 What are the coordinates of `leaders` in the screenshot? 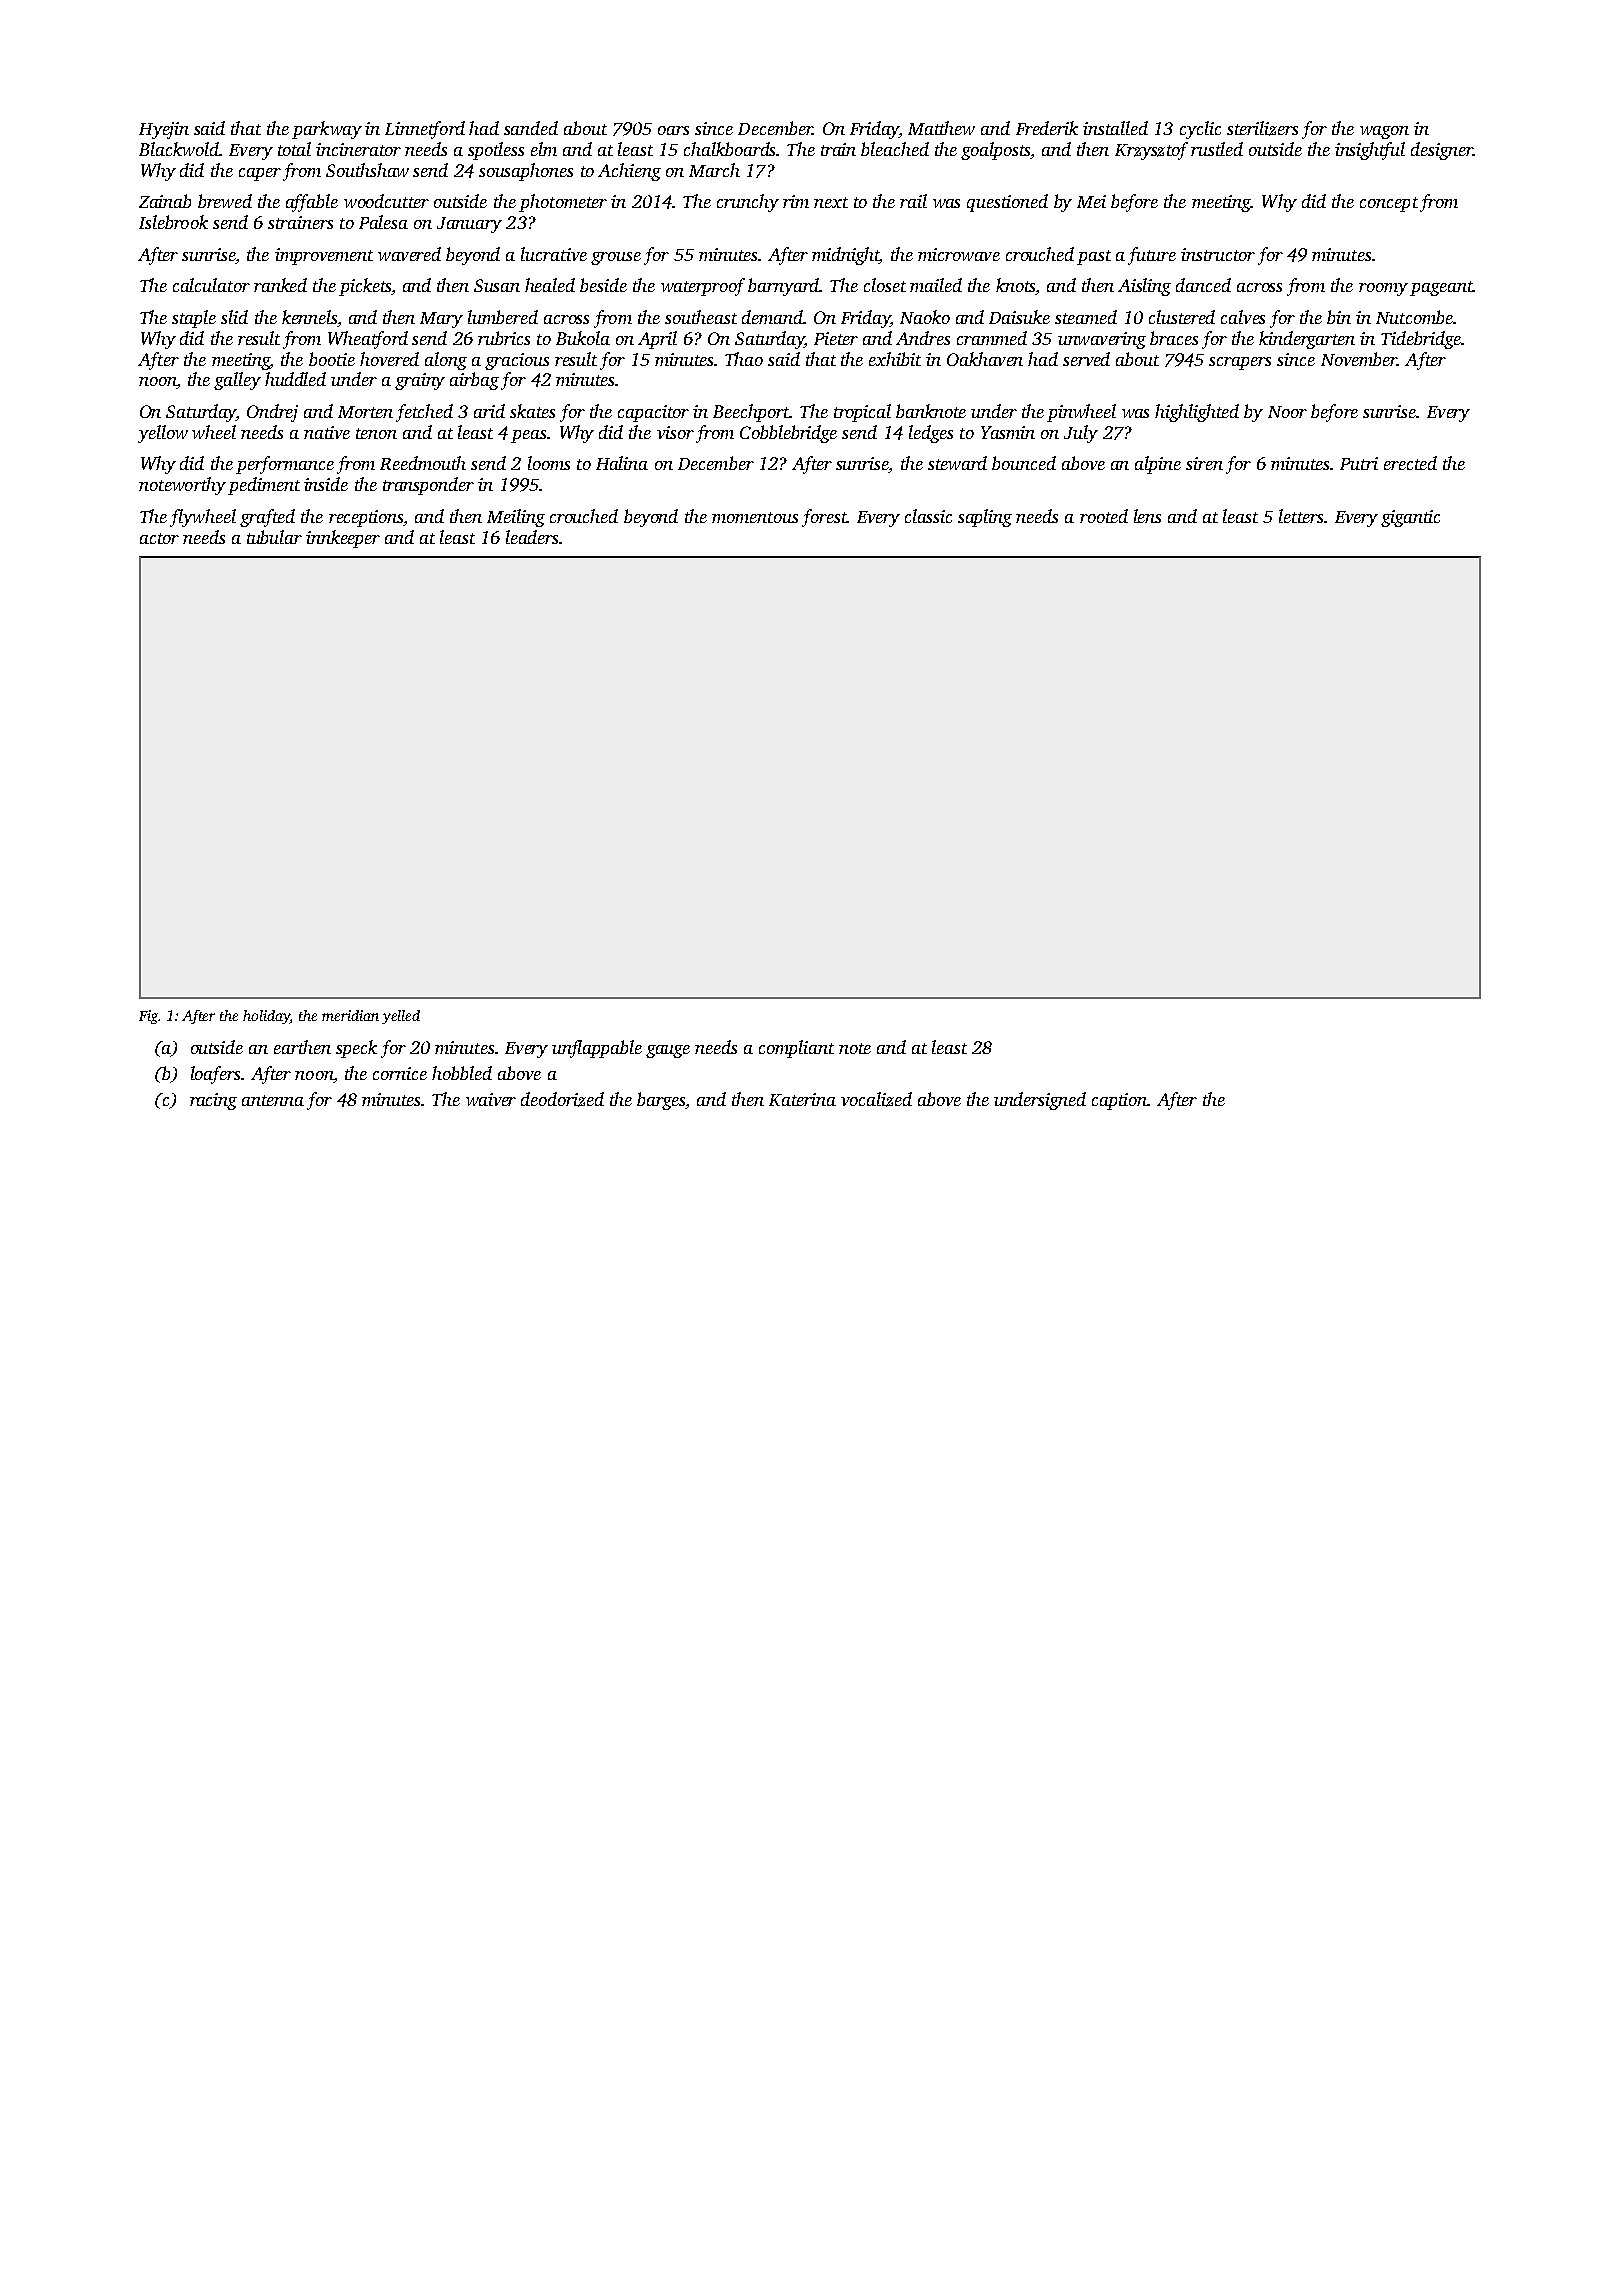 It's located at (532, 537).
